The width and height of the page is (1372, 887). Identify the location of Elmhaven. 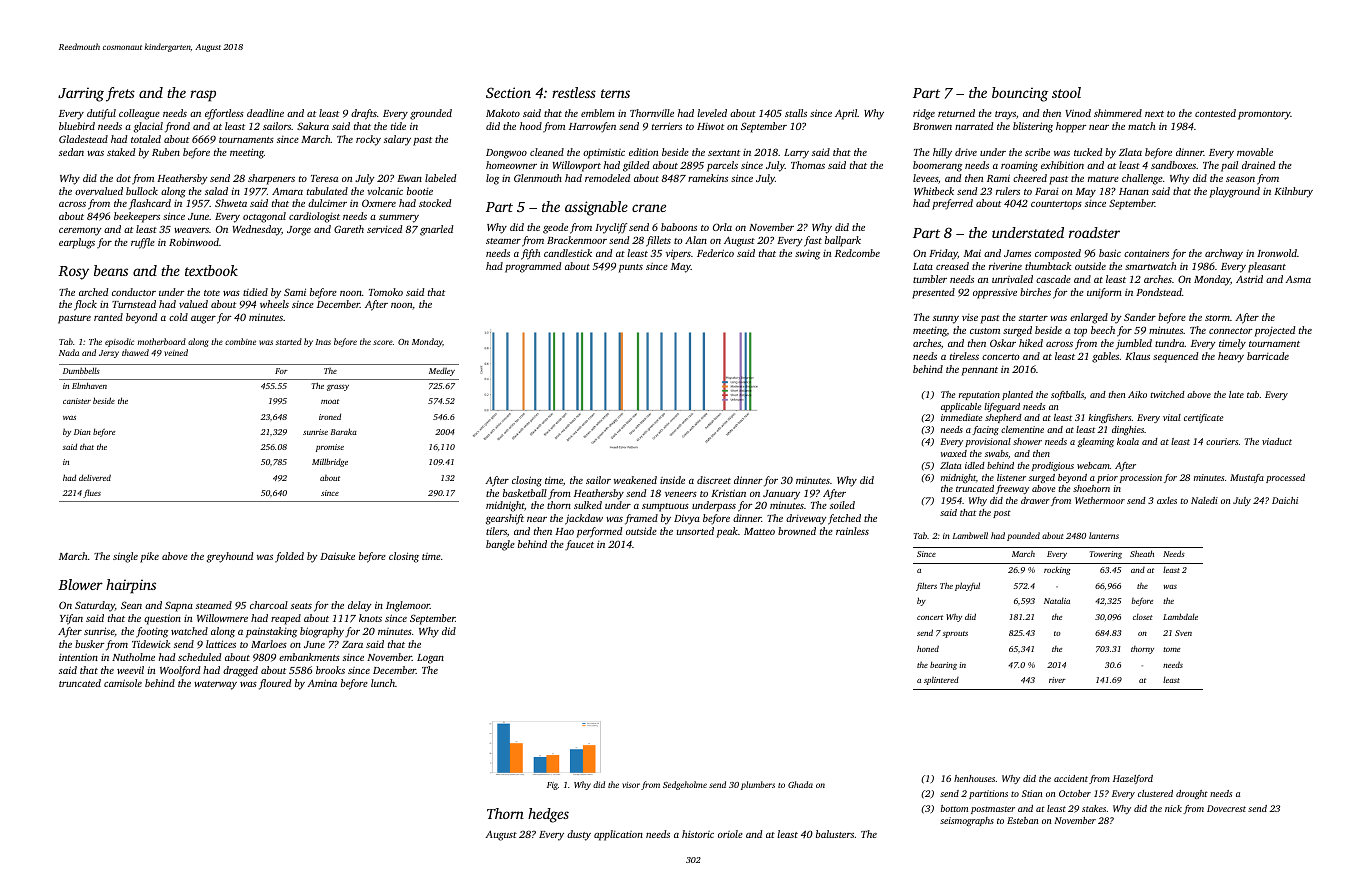
(89, 385).
